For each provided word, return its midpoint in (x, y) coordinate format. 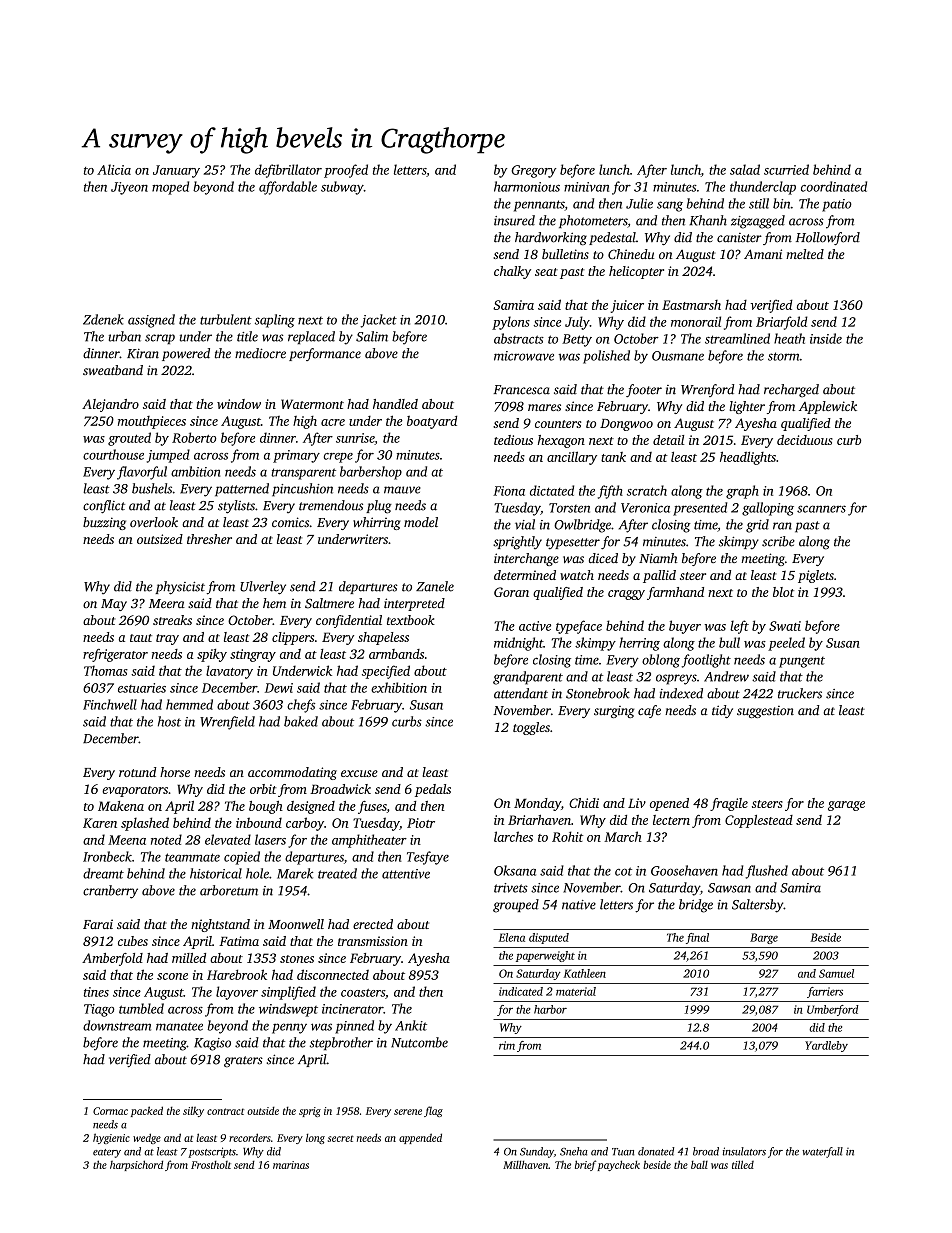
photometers (593, 221)
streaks (172, 620)
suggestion (765, 712)
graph (742, 492)
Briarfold (782, 323)
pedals (433, 790)
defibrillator (288, 171)
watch (577, 575)
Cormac (110, 1111)
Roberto (194, 437)
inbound (259, 822)
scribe (778, 541)
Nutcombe (419, 1042)
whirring (377, 523)
